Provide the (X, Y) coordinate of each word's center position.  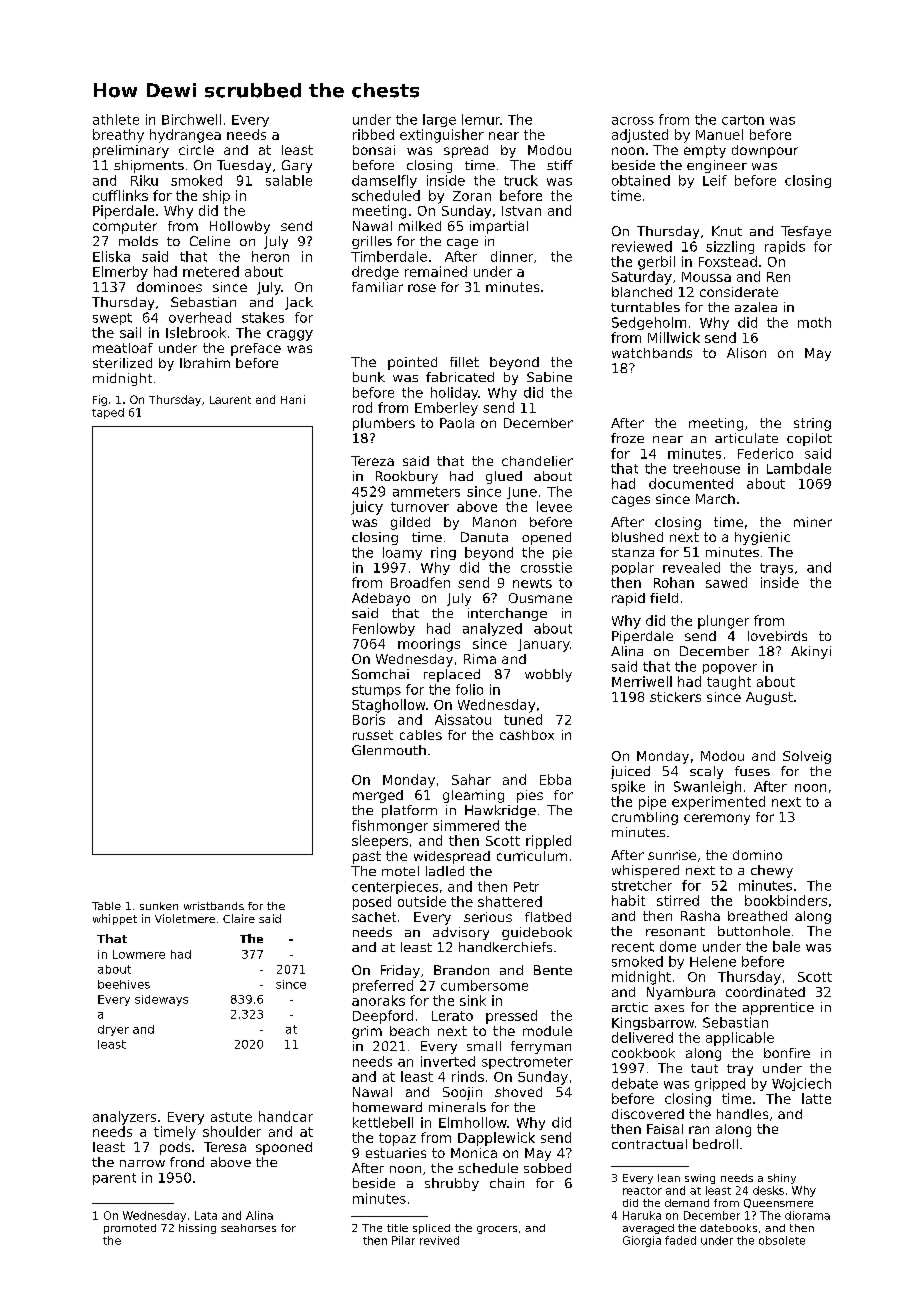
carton (743, 120)
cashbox (527, 735)
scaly (706, 772)
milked (420, 226)
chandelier (537, 461)
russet (373, 735)
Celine (210, 241)
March (715, 499)
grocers (497, 1230)
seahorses (248, 1228)
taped (108, 413)
